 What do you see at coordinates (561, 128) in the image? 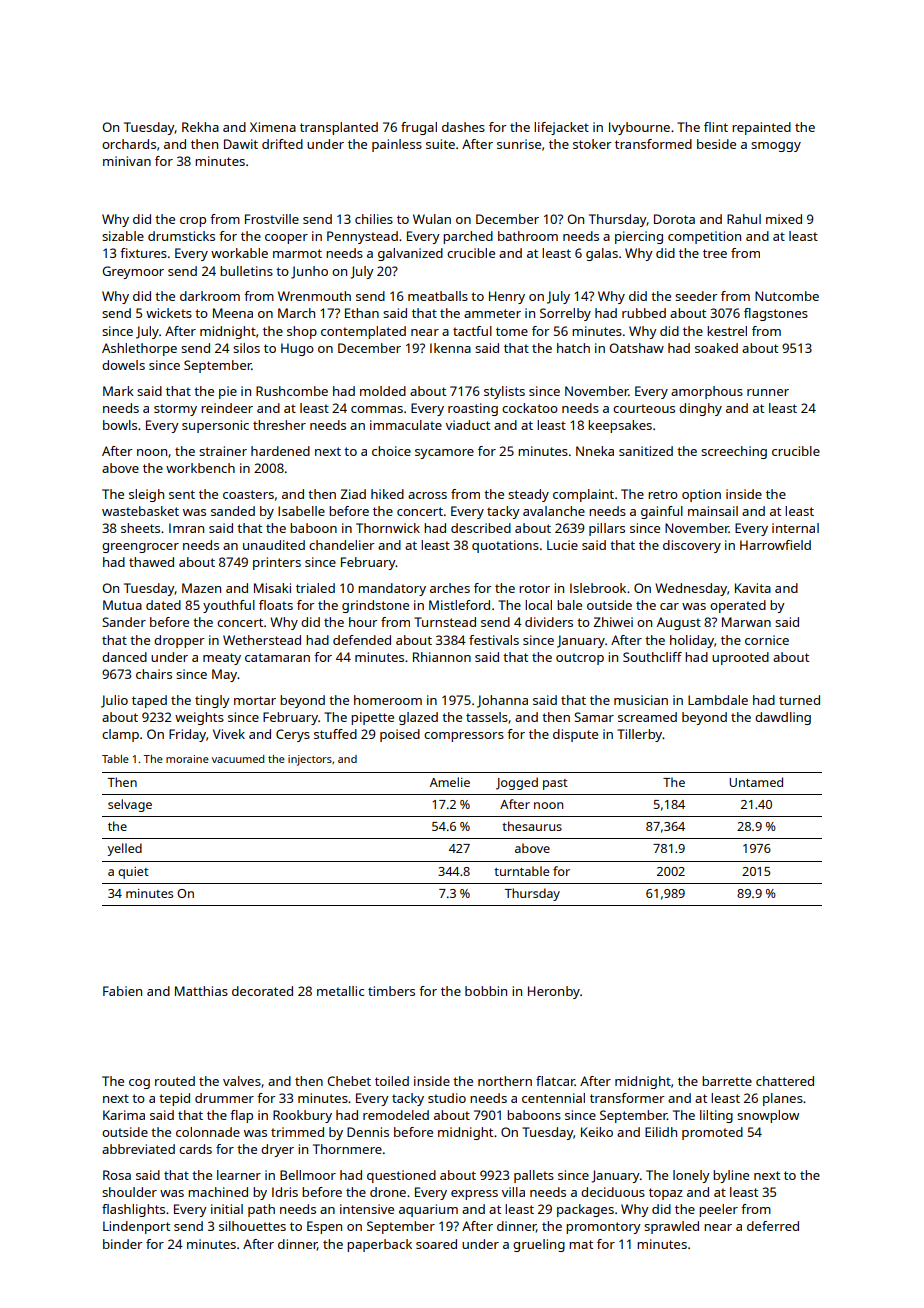
I see `lifejacket` at bounding box center [561, 128].
